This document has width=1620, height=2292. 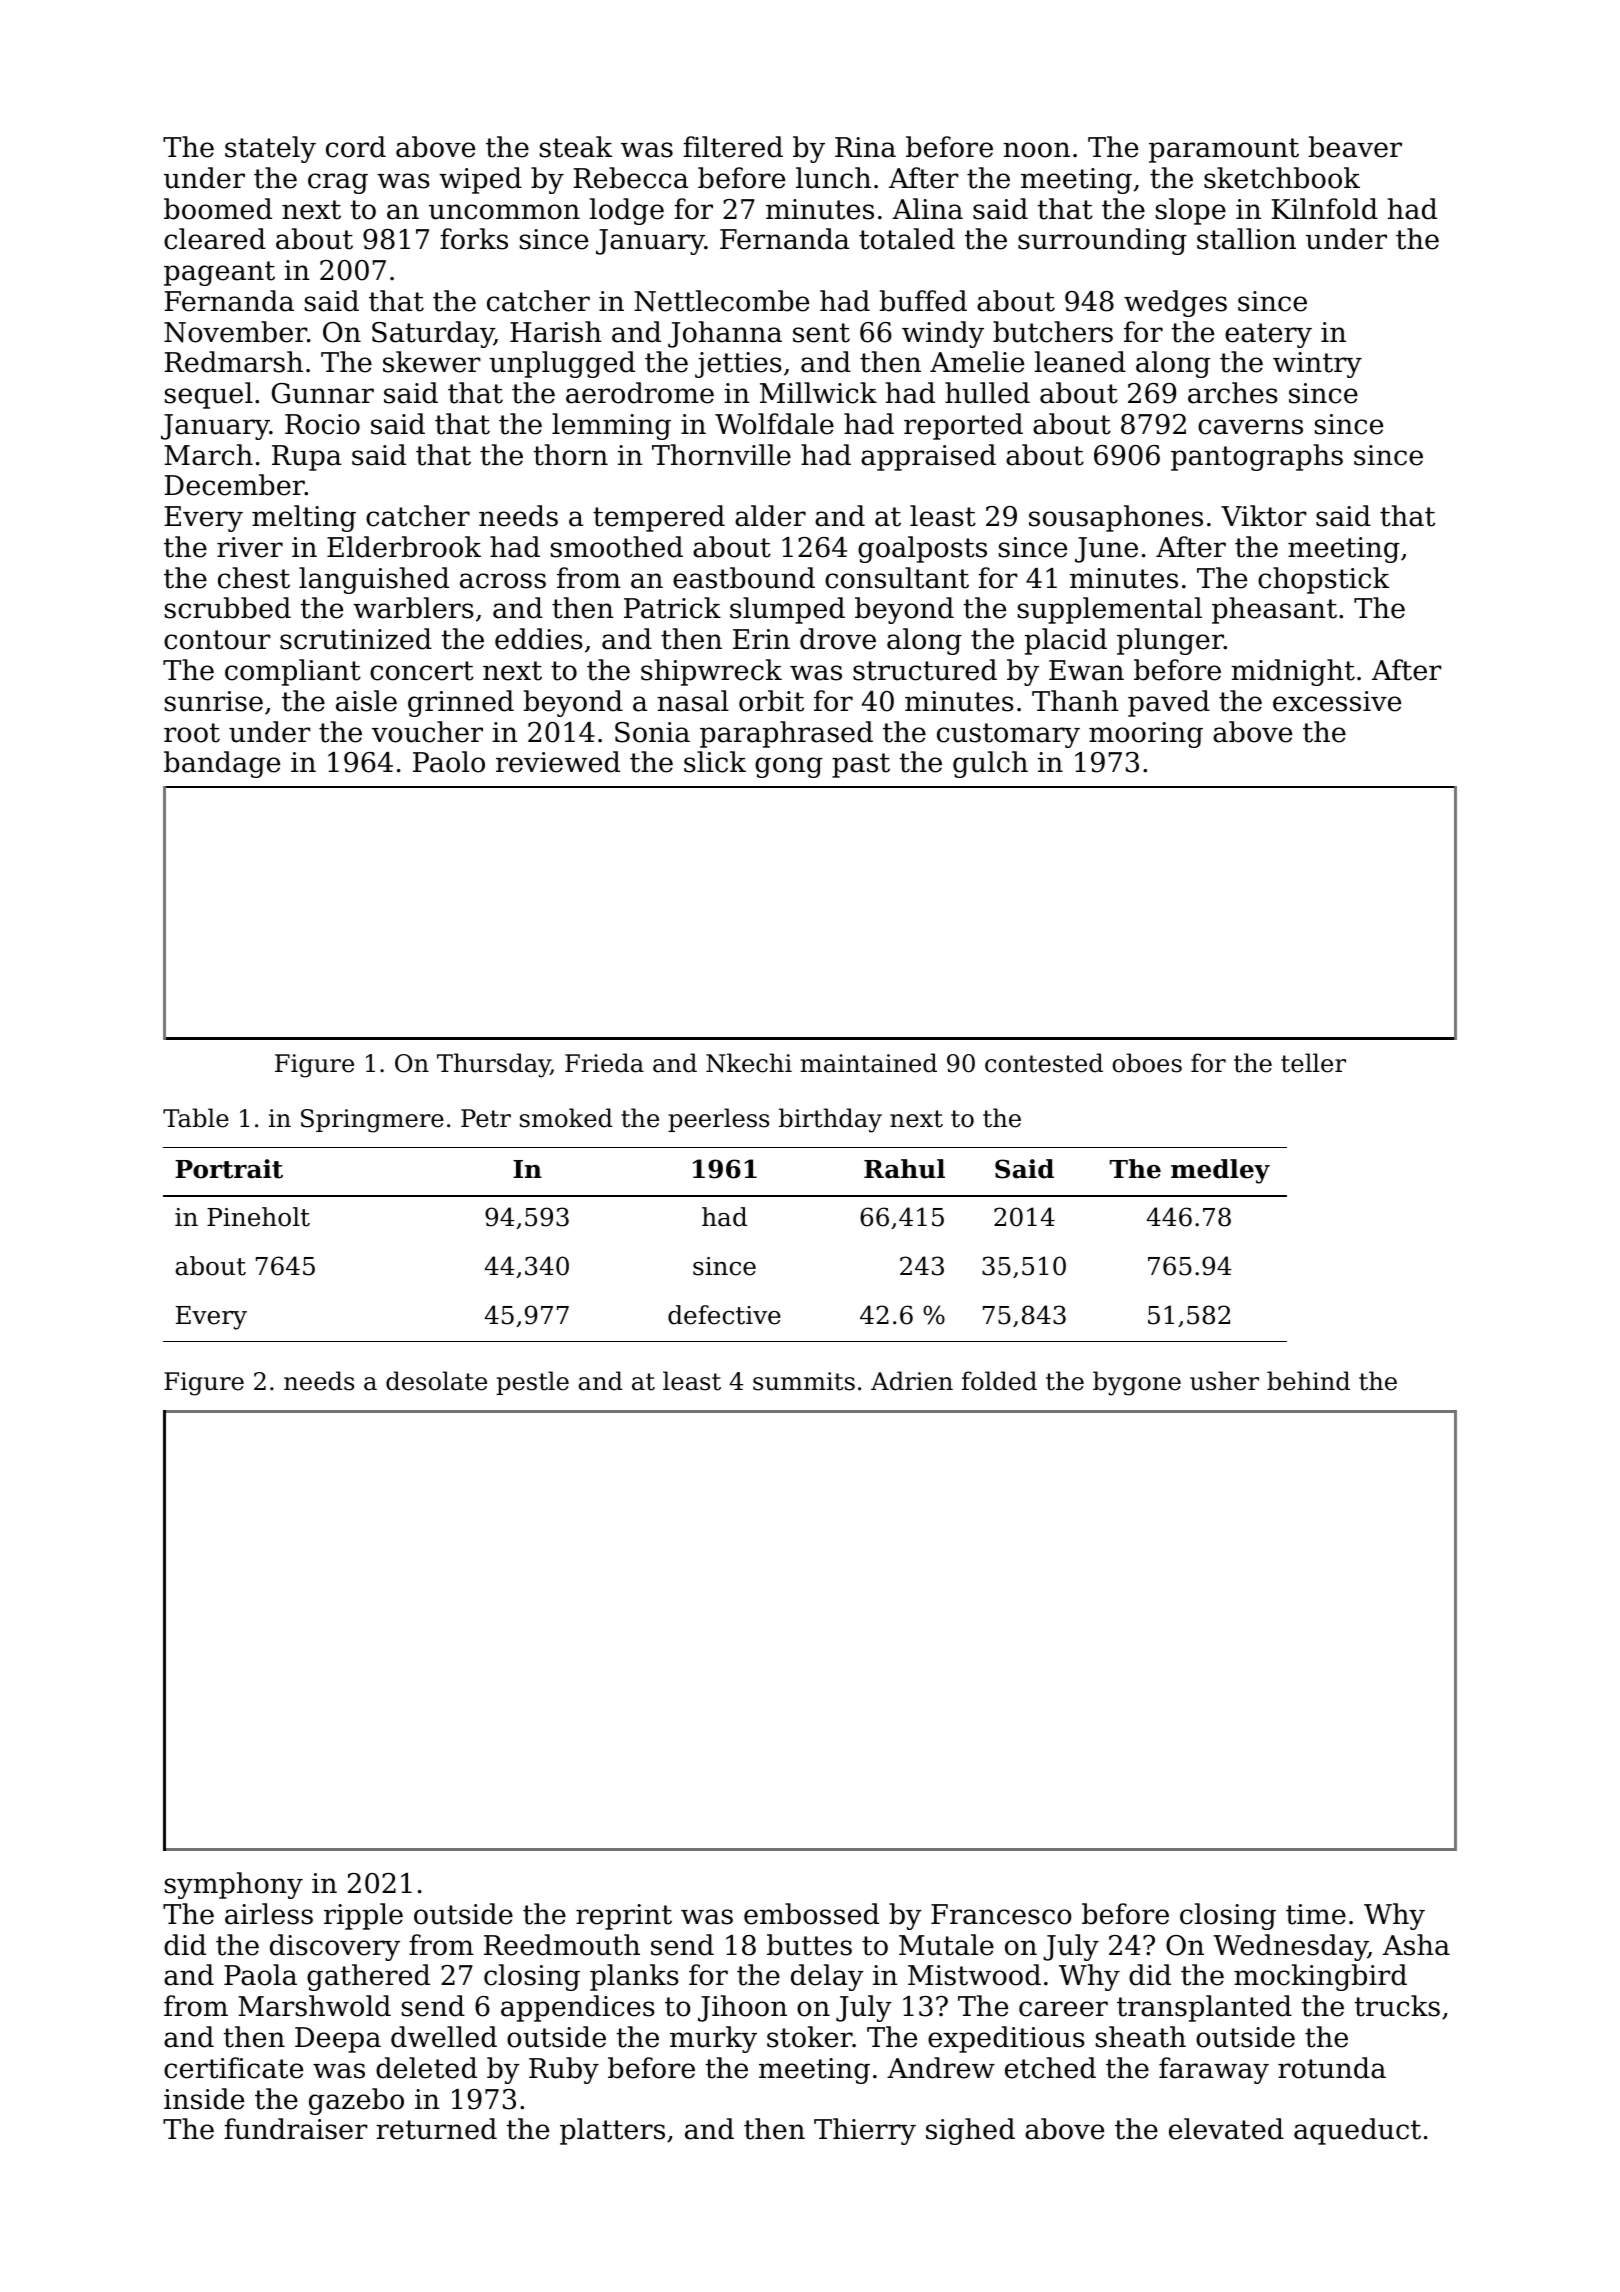 I want to click on Adrien, so click(x=912, y=1381).
